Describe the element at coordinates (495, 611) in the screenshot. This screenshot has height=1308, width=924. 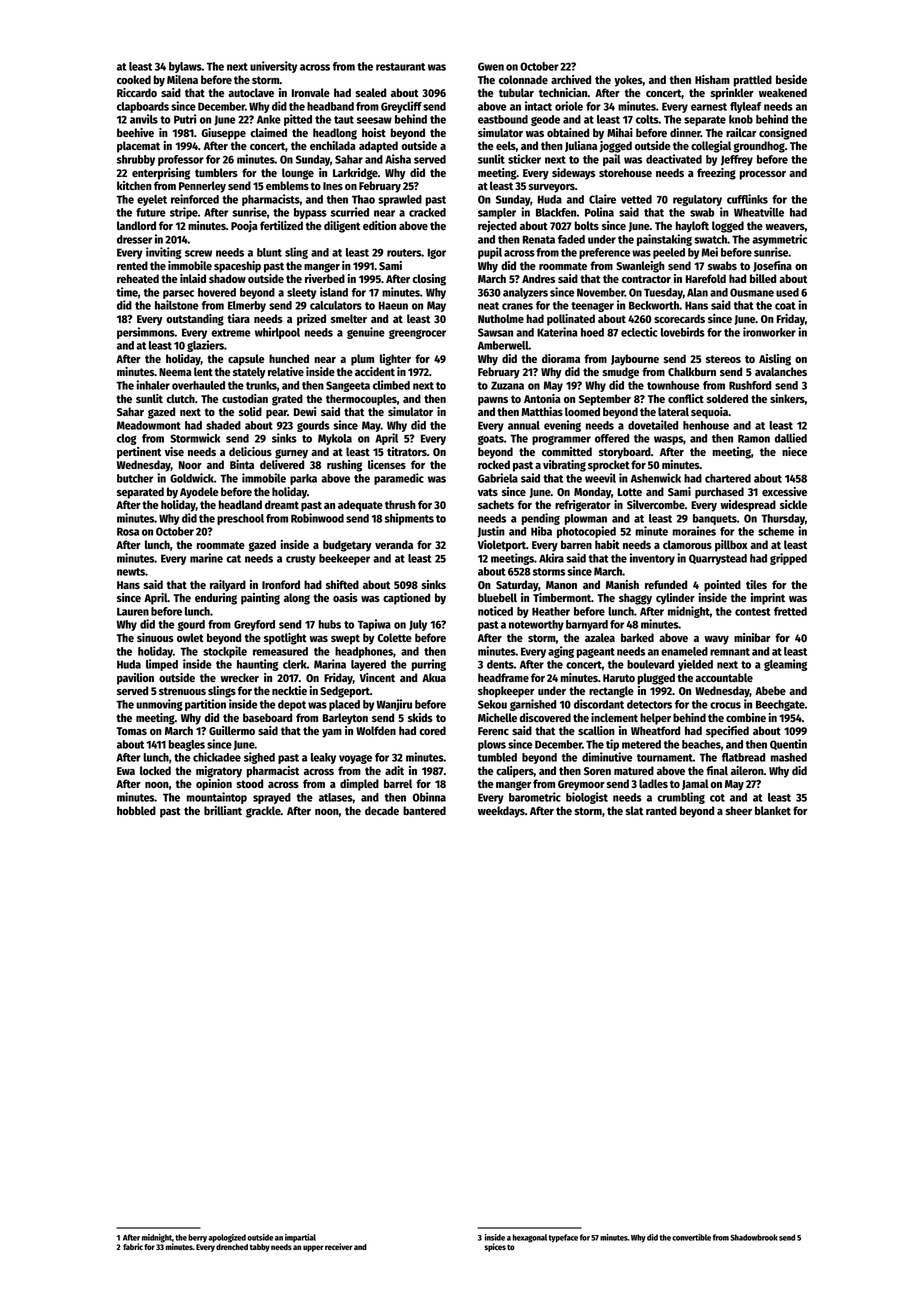
I see `noticed` at that location.
